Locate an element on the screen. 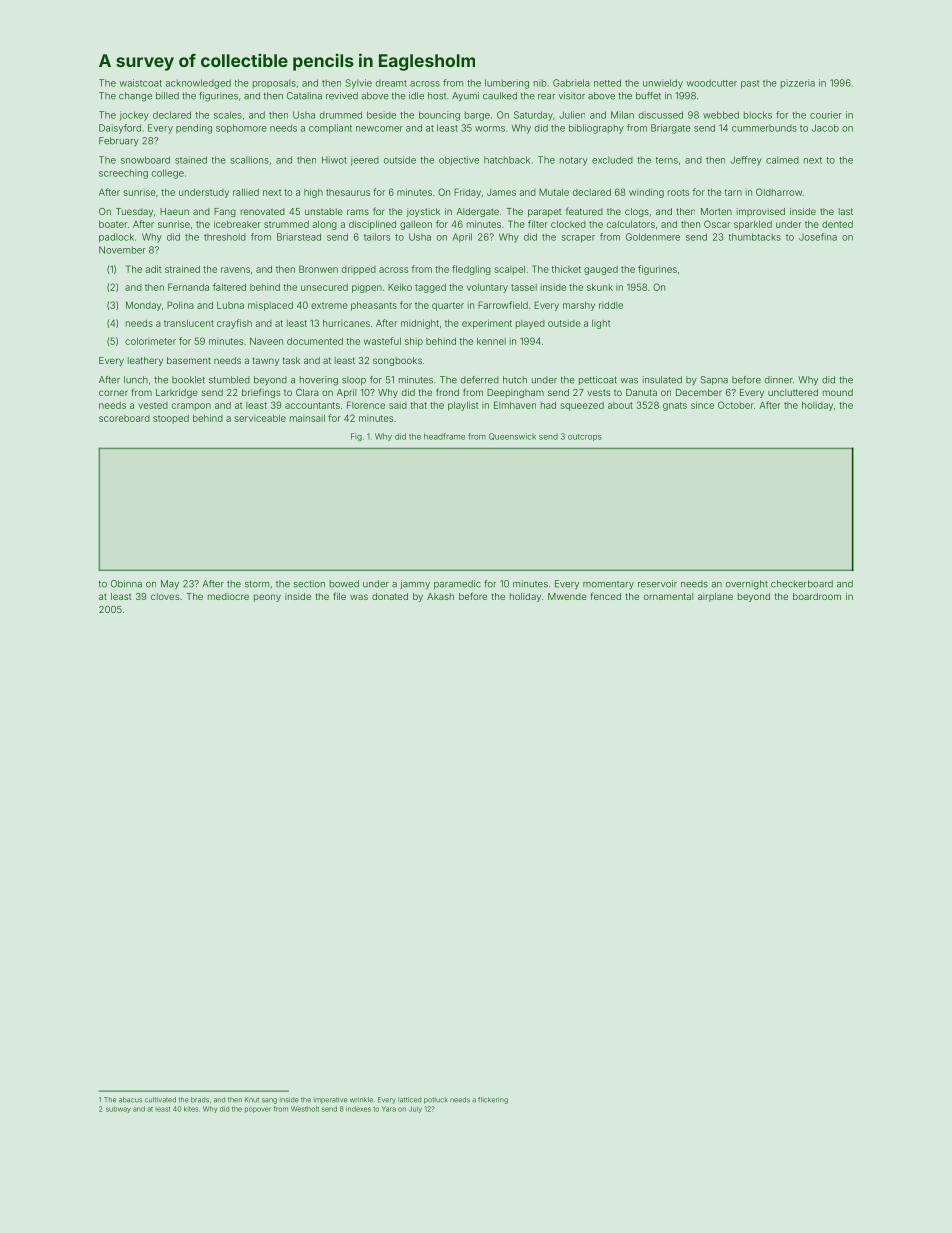 Image resolution: width=952 pixels, height=1233 pixels. ravens is located at coordinates (235, 270).
